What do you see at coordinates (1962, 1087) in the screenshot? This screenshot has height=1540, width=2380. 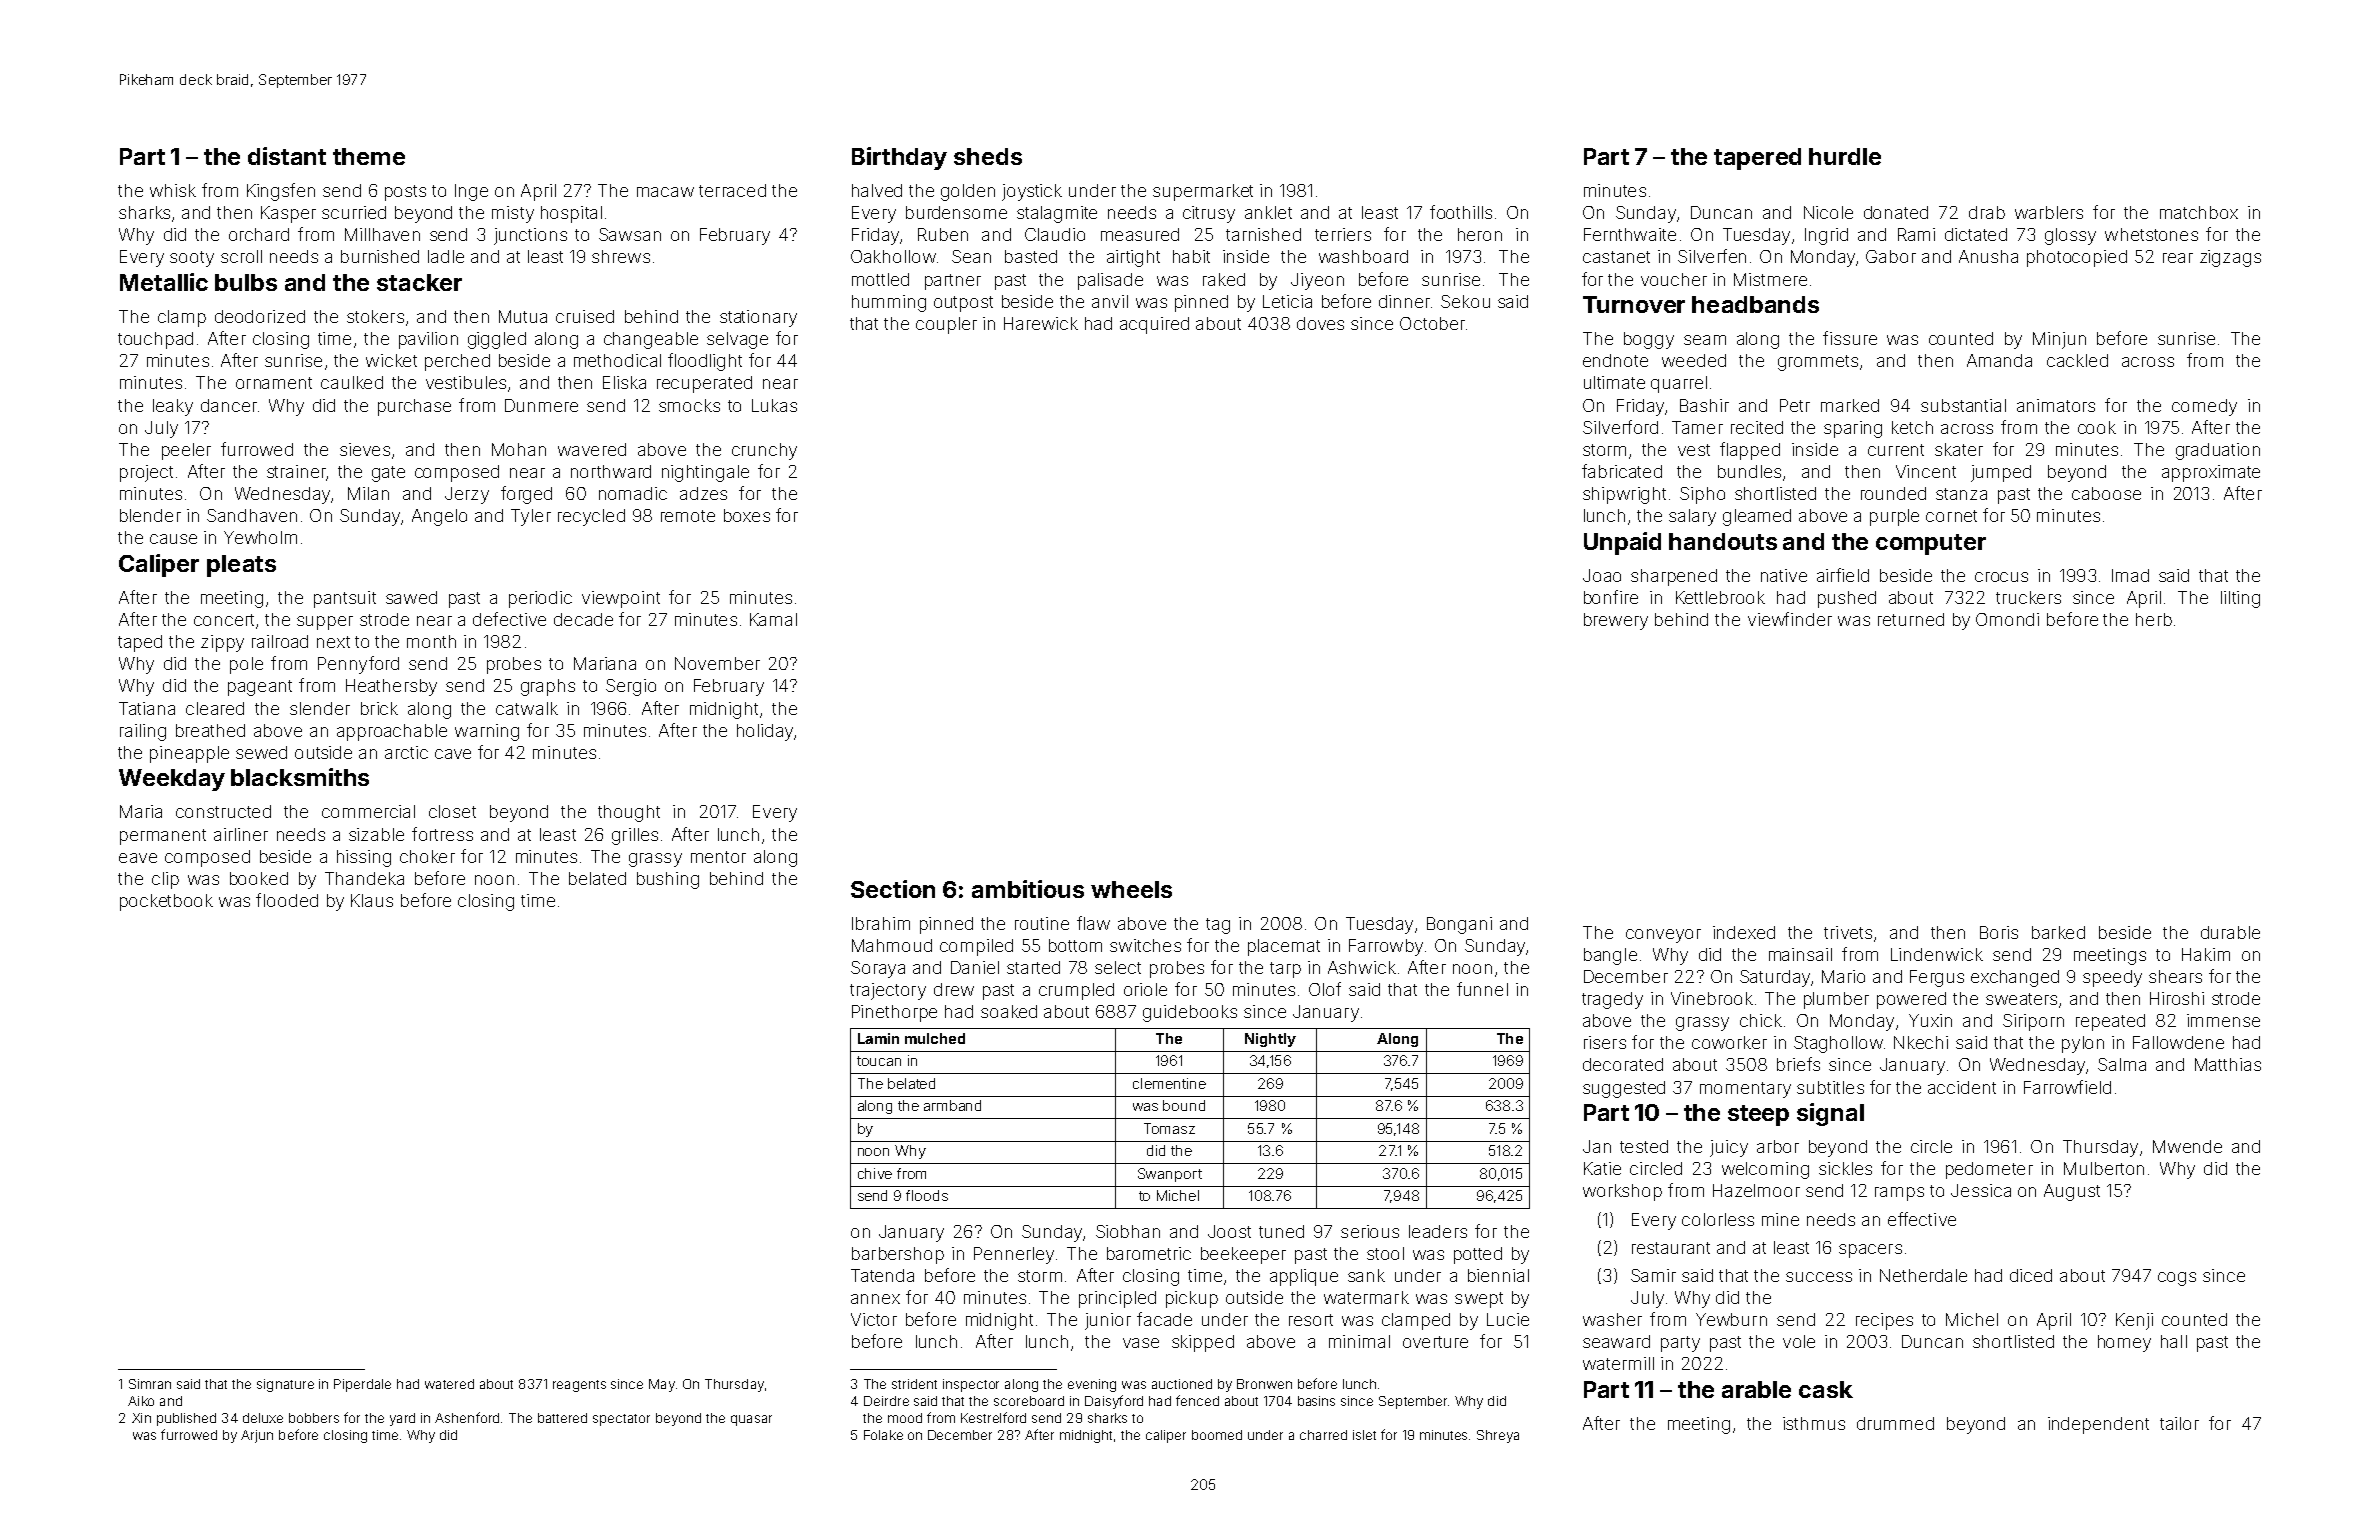 I see `accident` at bounding box center [1962, 1087].
